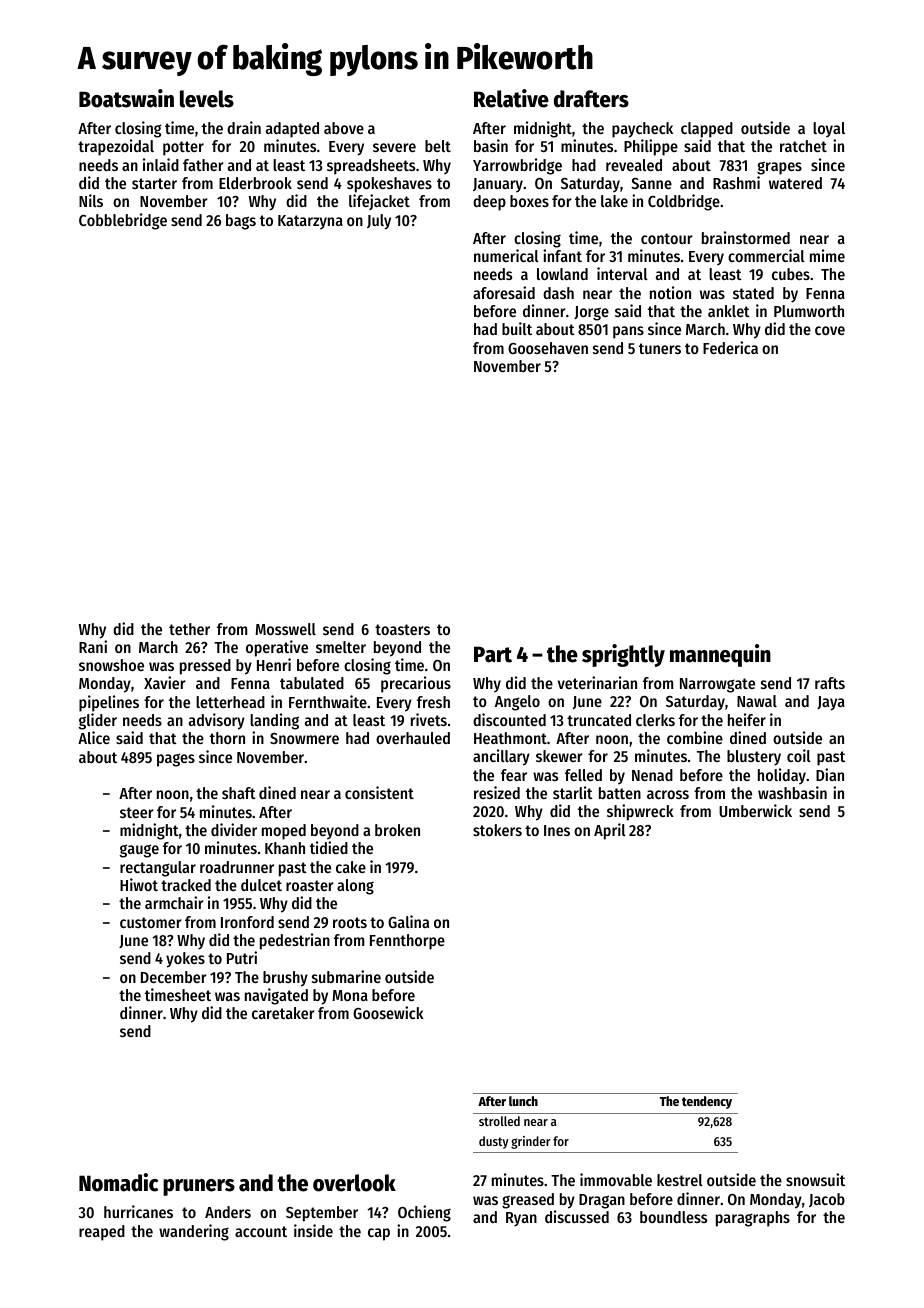 The height and width of the screenshot is (1308, 924). Describe the element at coordinates (285, 629) in the screenshot. I see `Mosswell` at that location.
